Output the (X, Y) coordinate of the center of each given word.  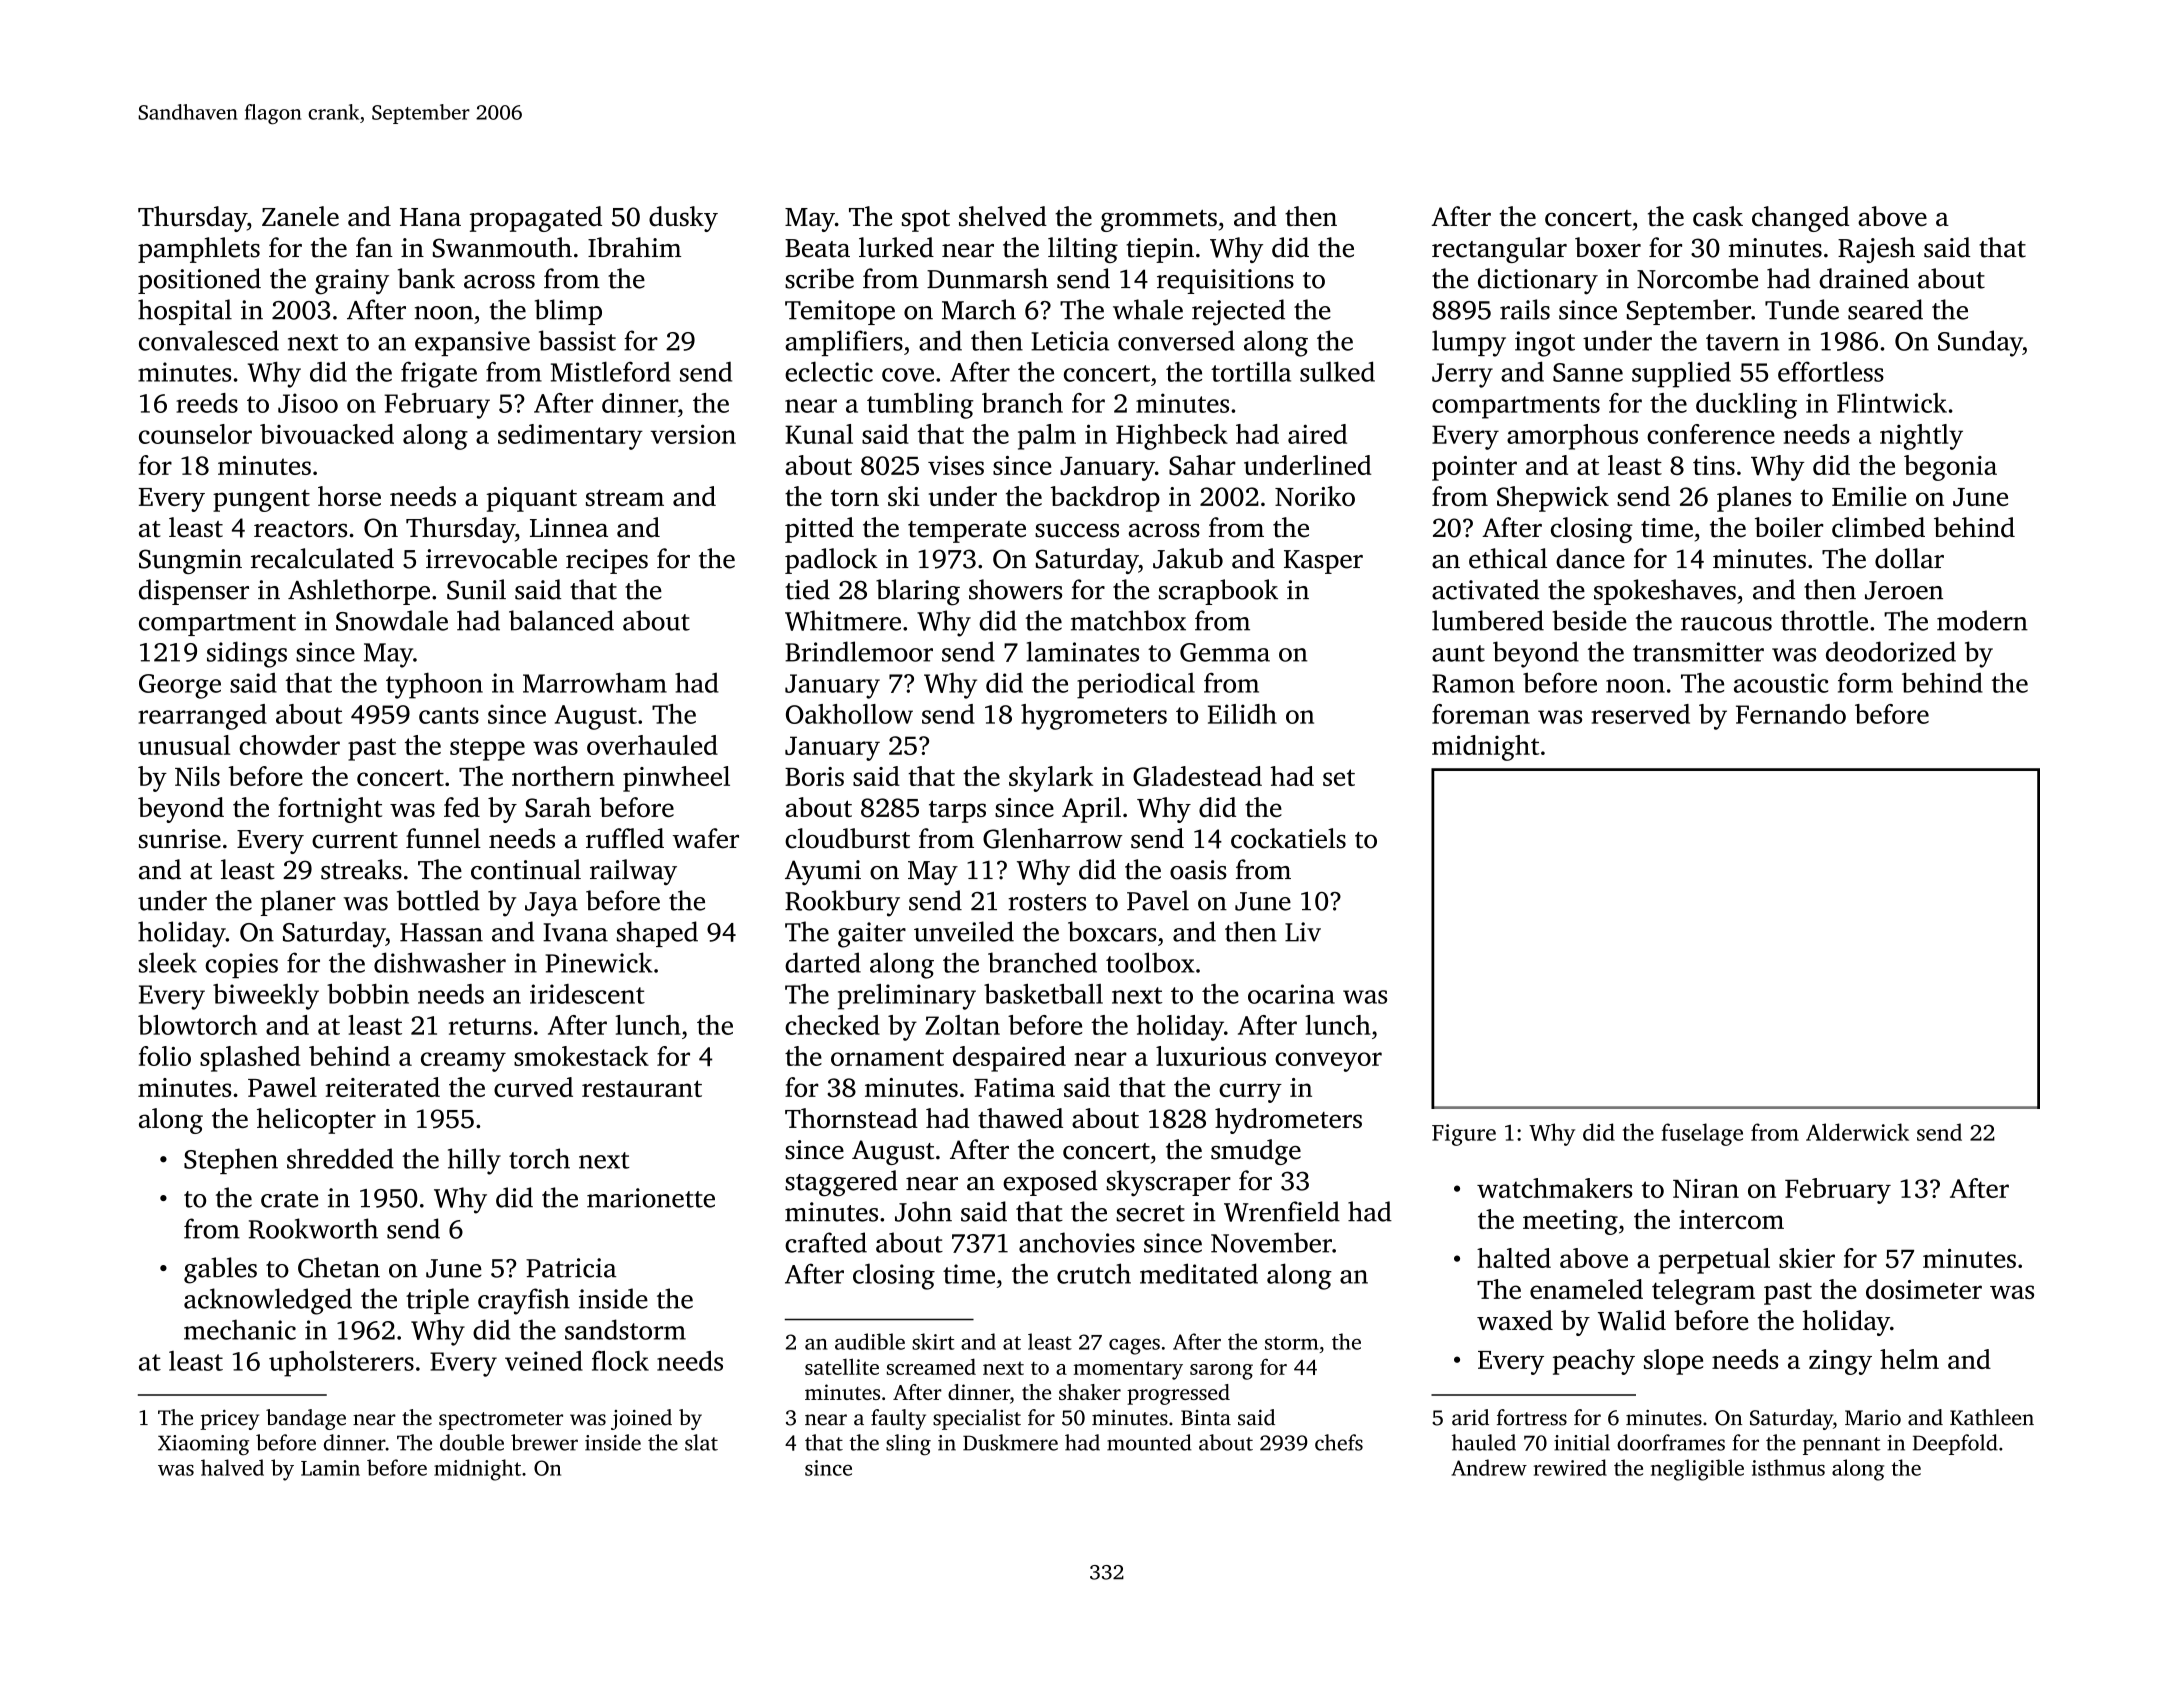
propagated (536, 219)
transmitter (1698, 652)
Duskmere (1010, 1442)
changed (1800, 219)
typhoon (434, 686)
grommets (1159, 221)
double (472, 1442)
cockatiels (1288, 838)
